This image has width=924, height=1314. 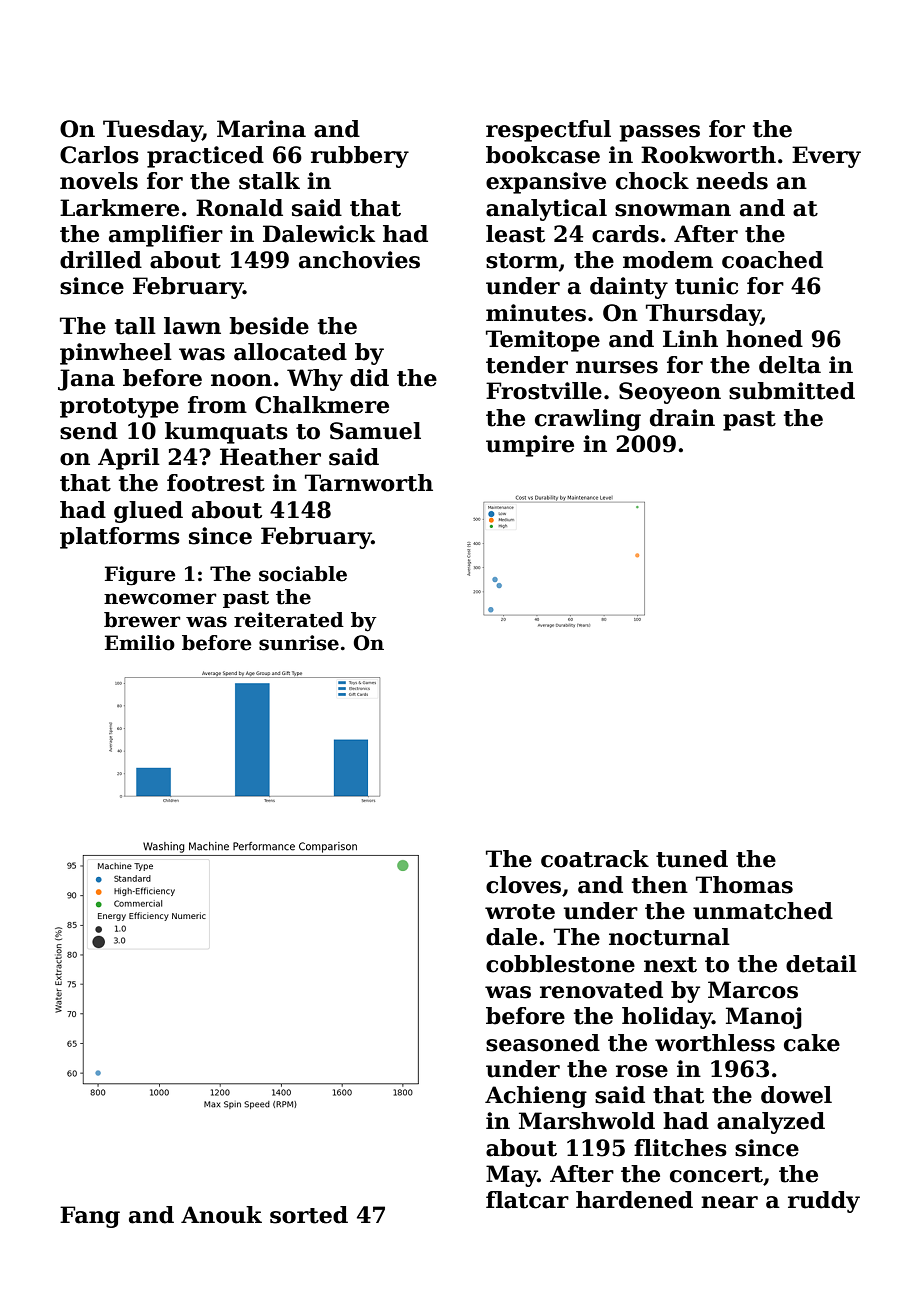 I want to click on tall, so click(x=135, y=326).
